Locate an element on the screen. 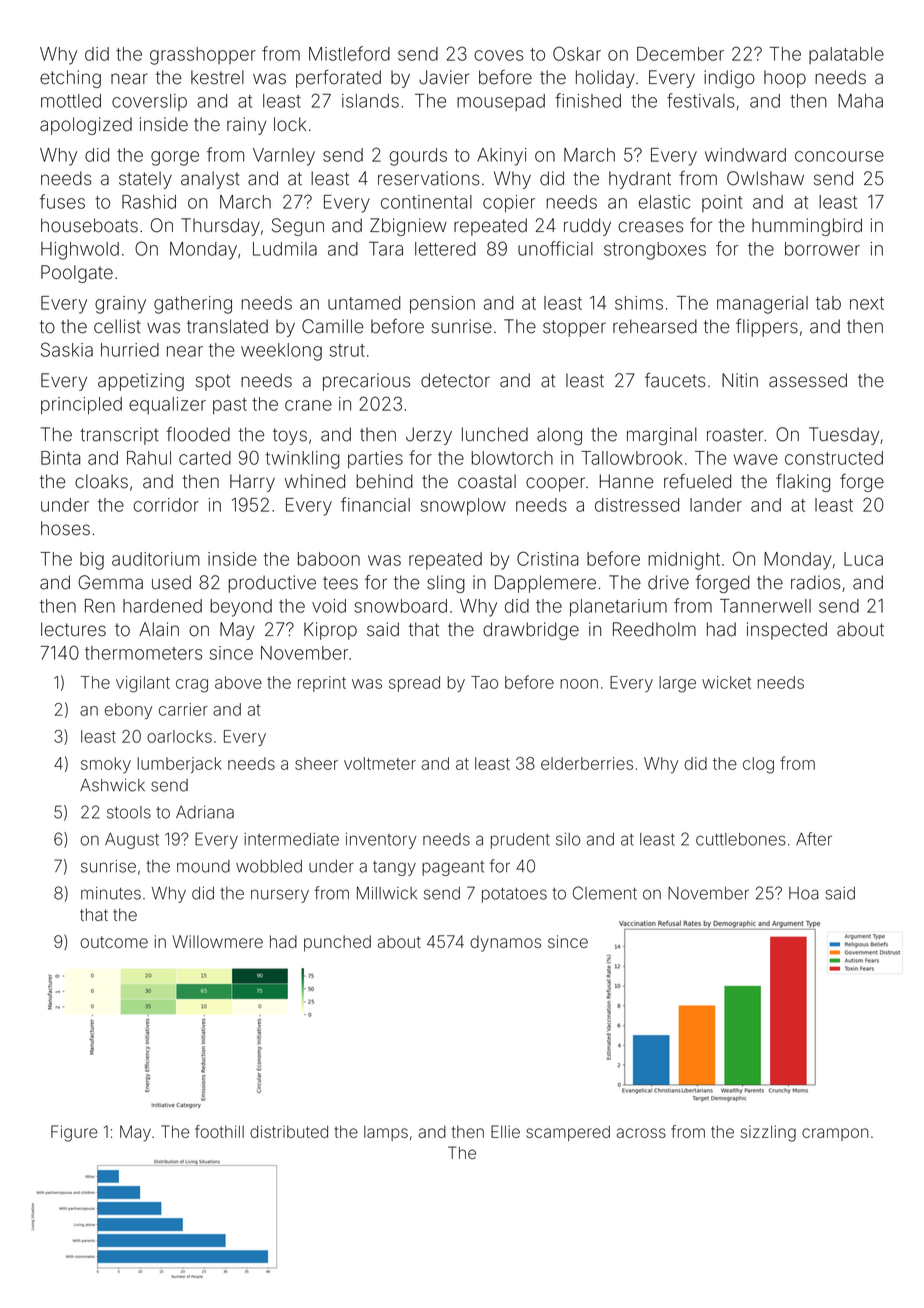  past is located at coordinates (230, 406).
